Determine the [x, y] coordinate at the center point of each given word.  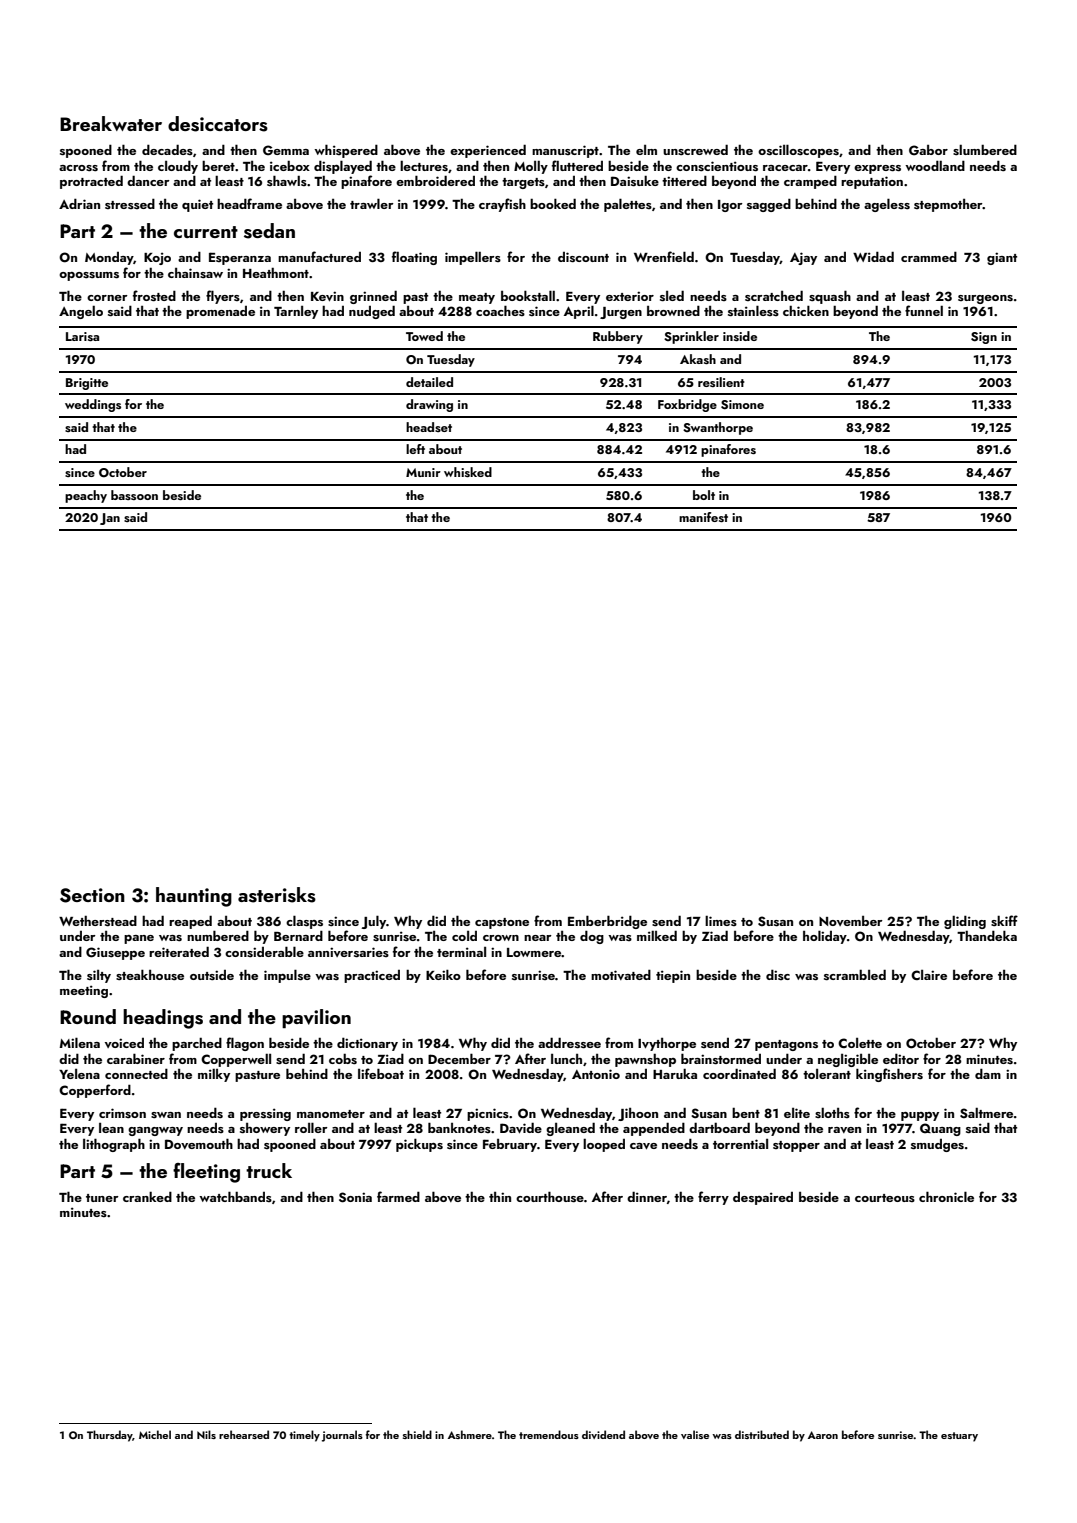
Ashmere [470, 1434]
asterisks [277, 895]
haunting [194, 897]
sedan [269, 231]
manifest [703, 517]
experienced [488, 151]
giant [1002, 258]
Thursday [110, 1436]
